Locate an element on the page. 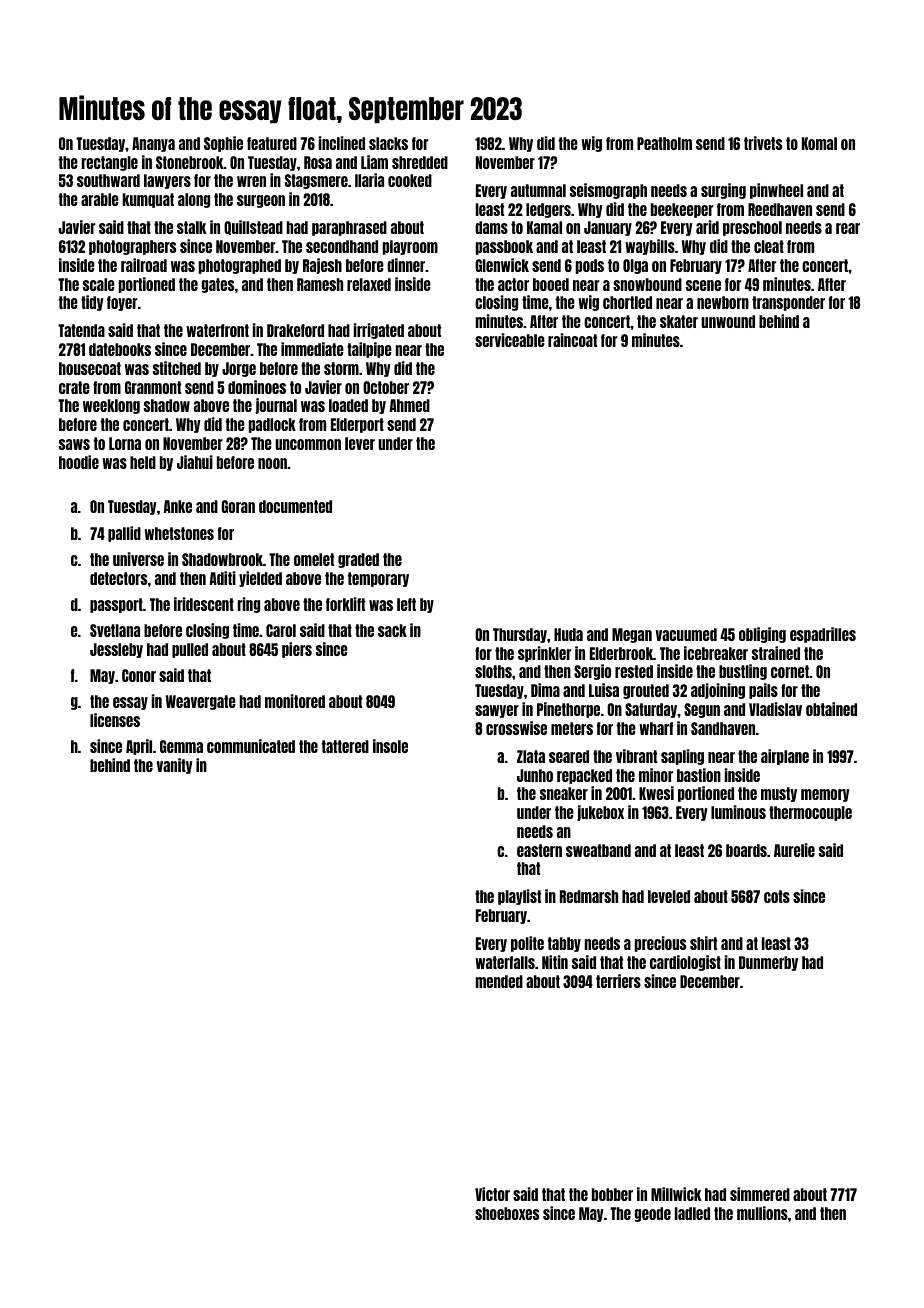 This page has width=924, height=1308. iridescent is located at coordinates (204, 604).
